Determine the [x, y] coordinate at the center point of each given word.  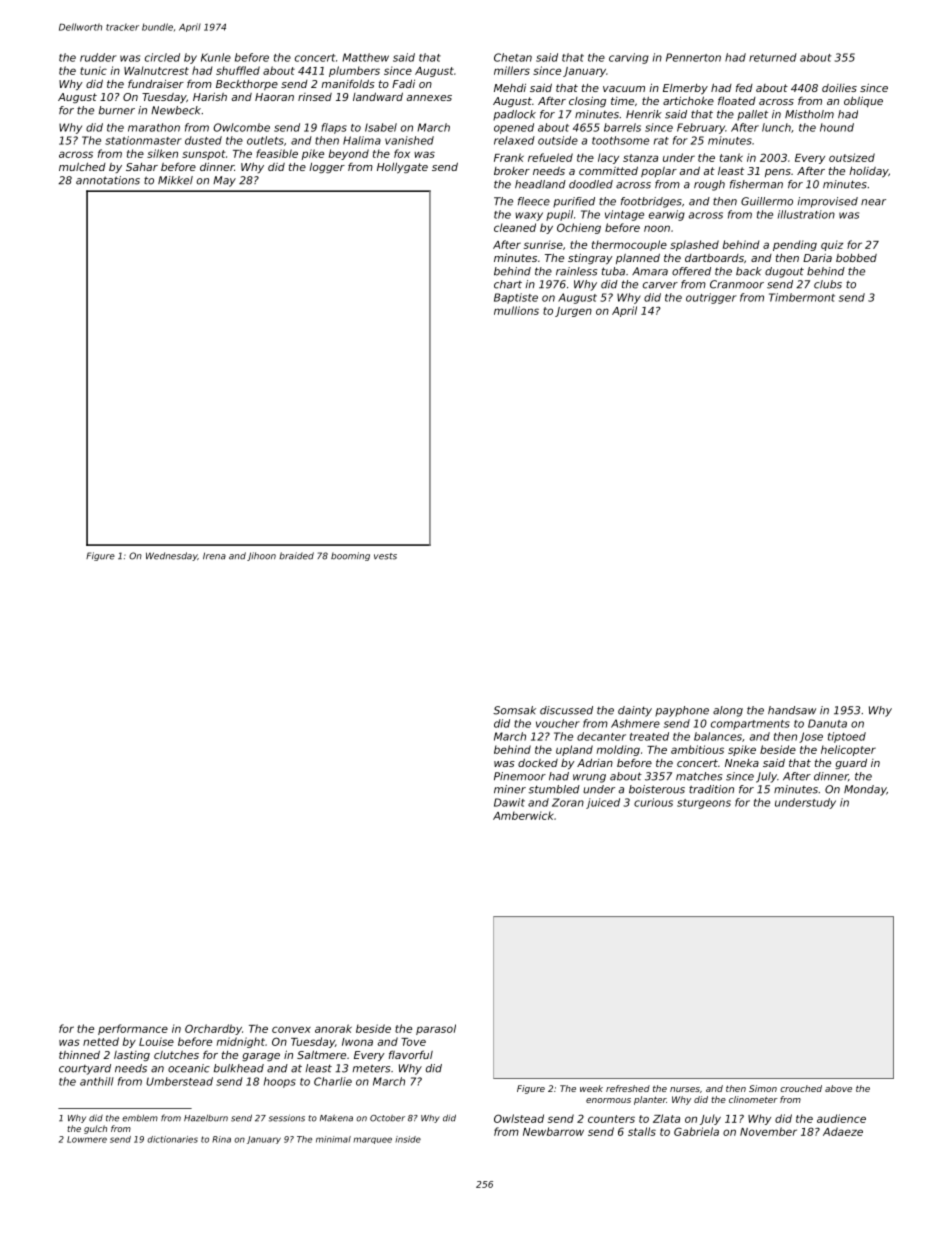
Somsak [514, 710]
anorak [333, 1028]
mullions [516, 310]
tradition [711, 789]
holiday [868, 172]
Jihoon [261, 556]
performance [133, 1029]
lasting [132, 1056]
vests [385, 556]
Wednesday [171, 556]
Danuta [827, 723]
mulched [82, 166]
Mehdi [510, 88]
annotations [108, 180]
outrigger [711, 298]
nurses [685, 1089]
